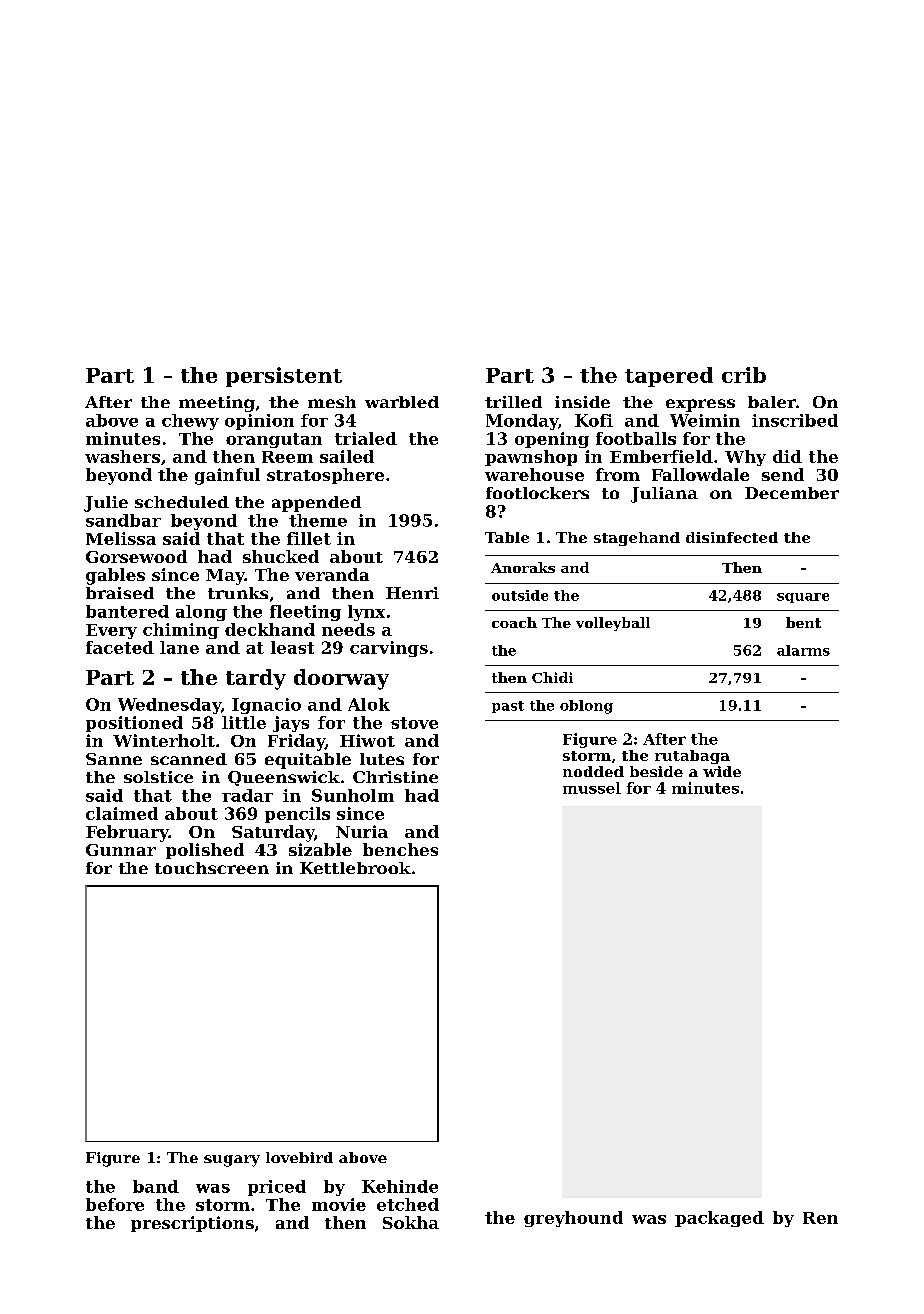 The height and width of the page is (1314, 924). I want to click on greyhound, so click(573, 1219).
